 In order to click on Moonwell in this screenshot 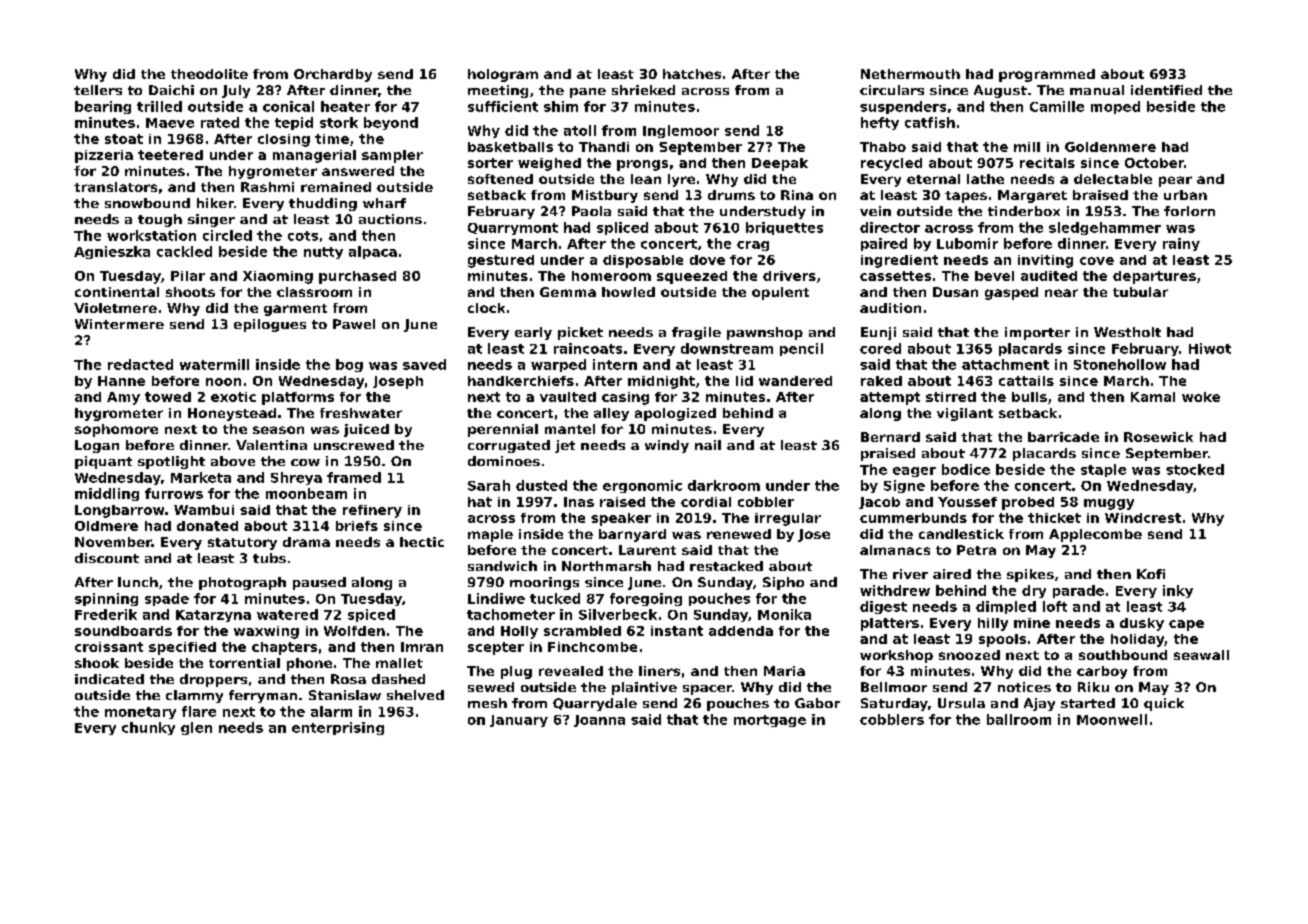, I will do `click(1112, 719)`.
